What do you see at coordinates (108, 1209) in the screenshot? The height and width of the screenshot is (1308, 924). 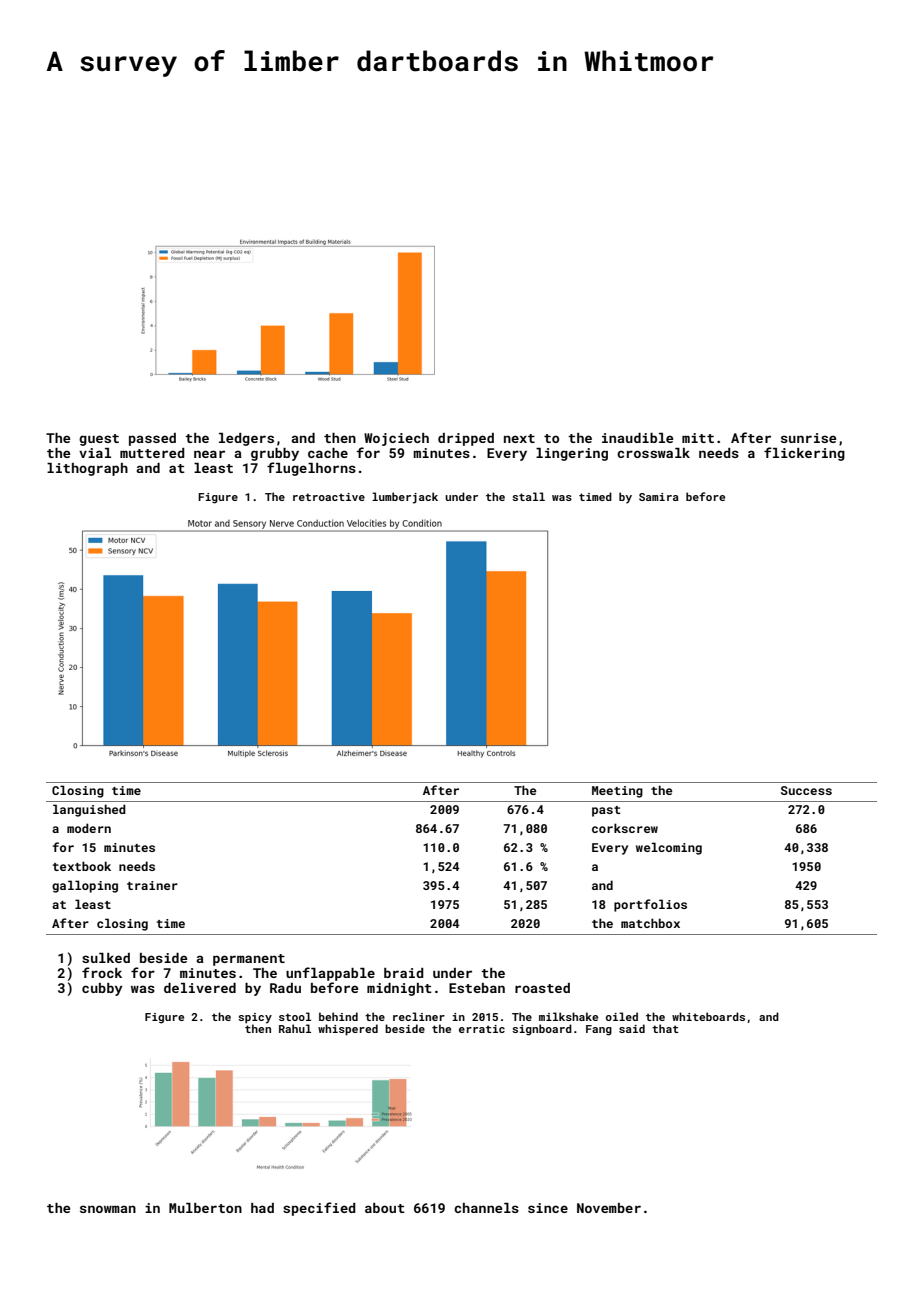 I see `snowman` at bounding box center [108, 1209].
